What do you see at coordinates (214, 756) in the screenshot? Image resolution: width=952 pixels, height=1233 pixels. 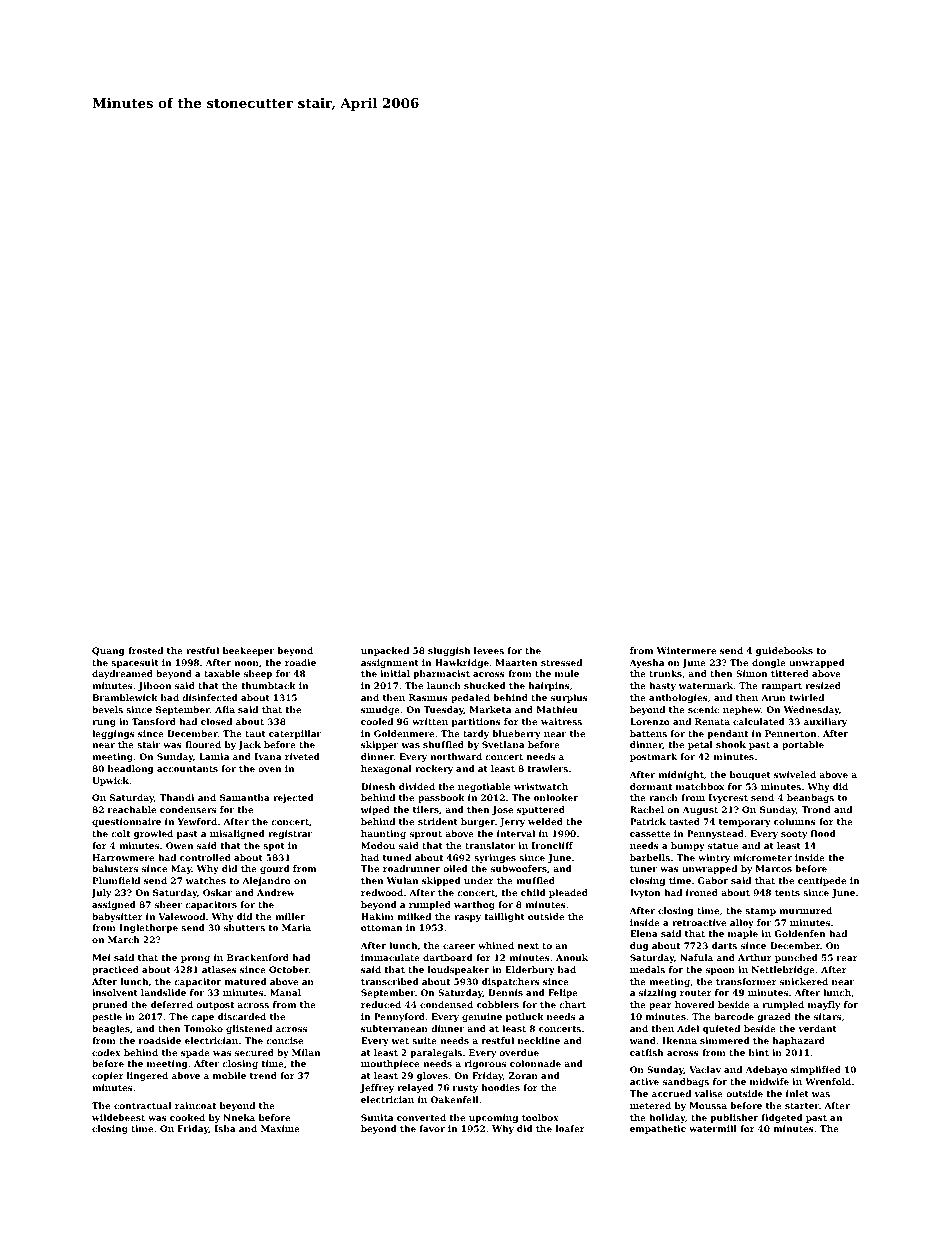 I see `Lamia` at bounding box center [214, 756].
